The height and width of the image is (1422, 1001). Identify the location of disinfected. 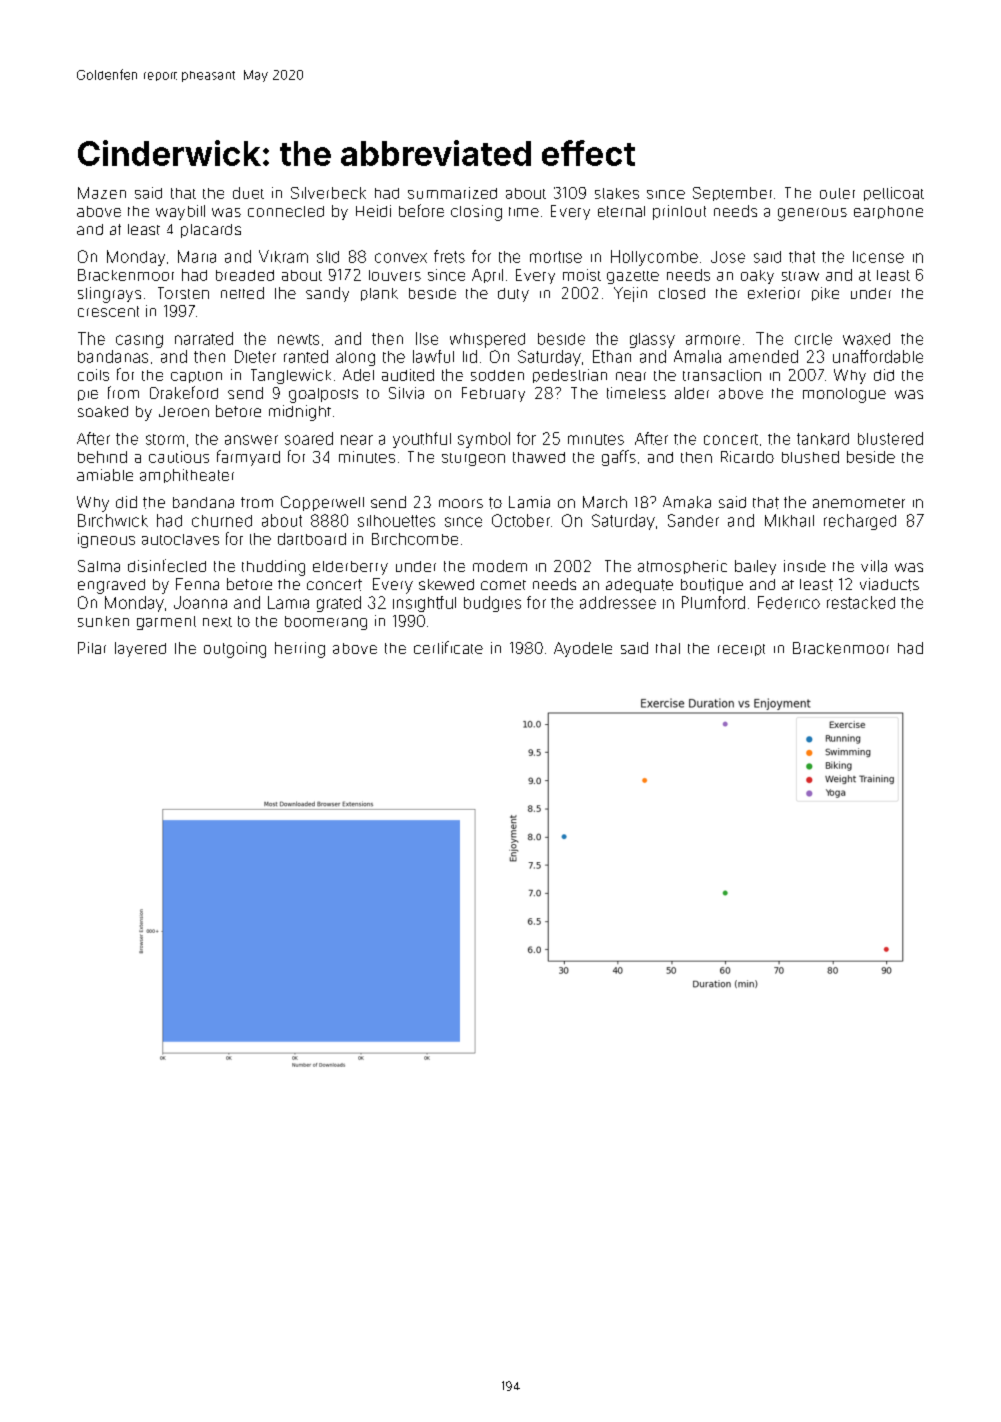
(167, 565).
